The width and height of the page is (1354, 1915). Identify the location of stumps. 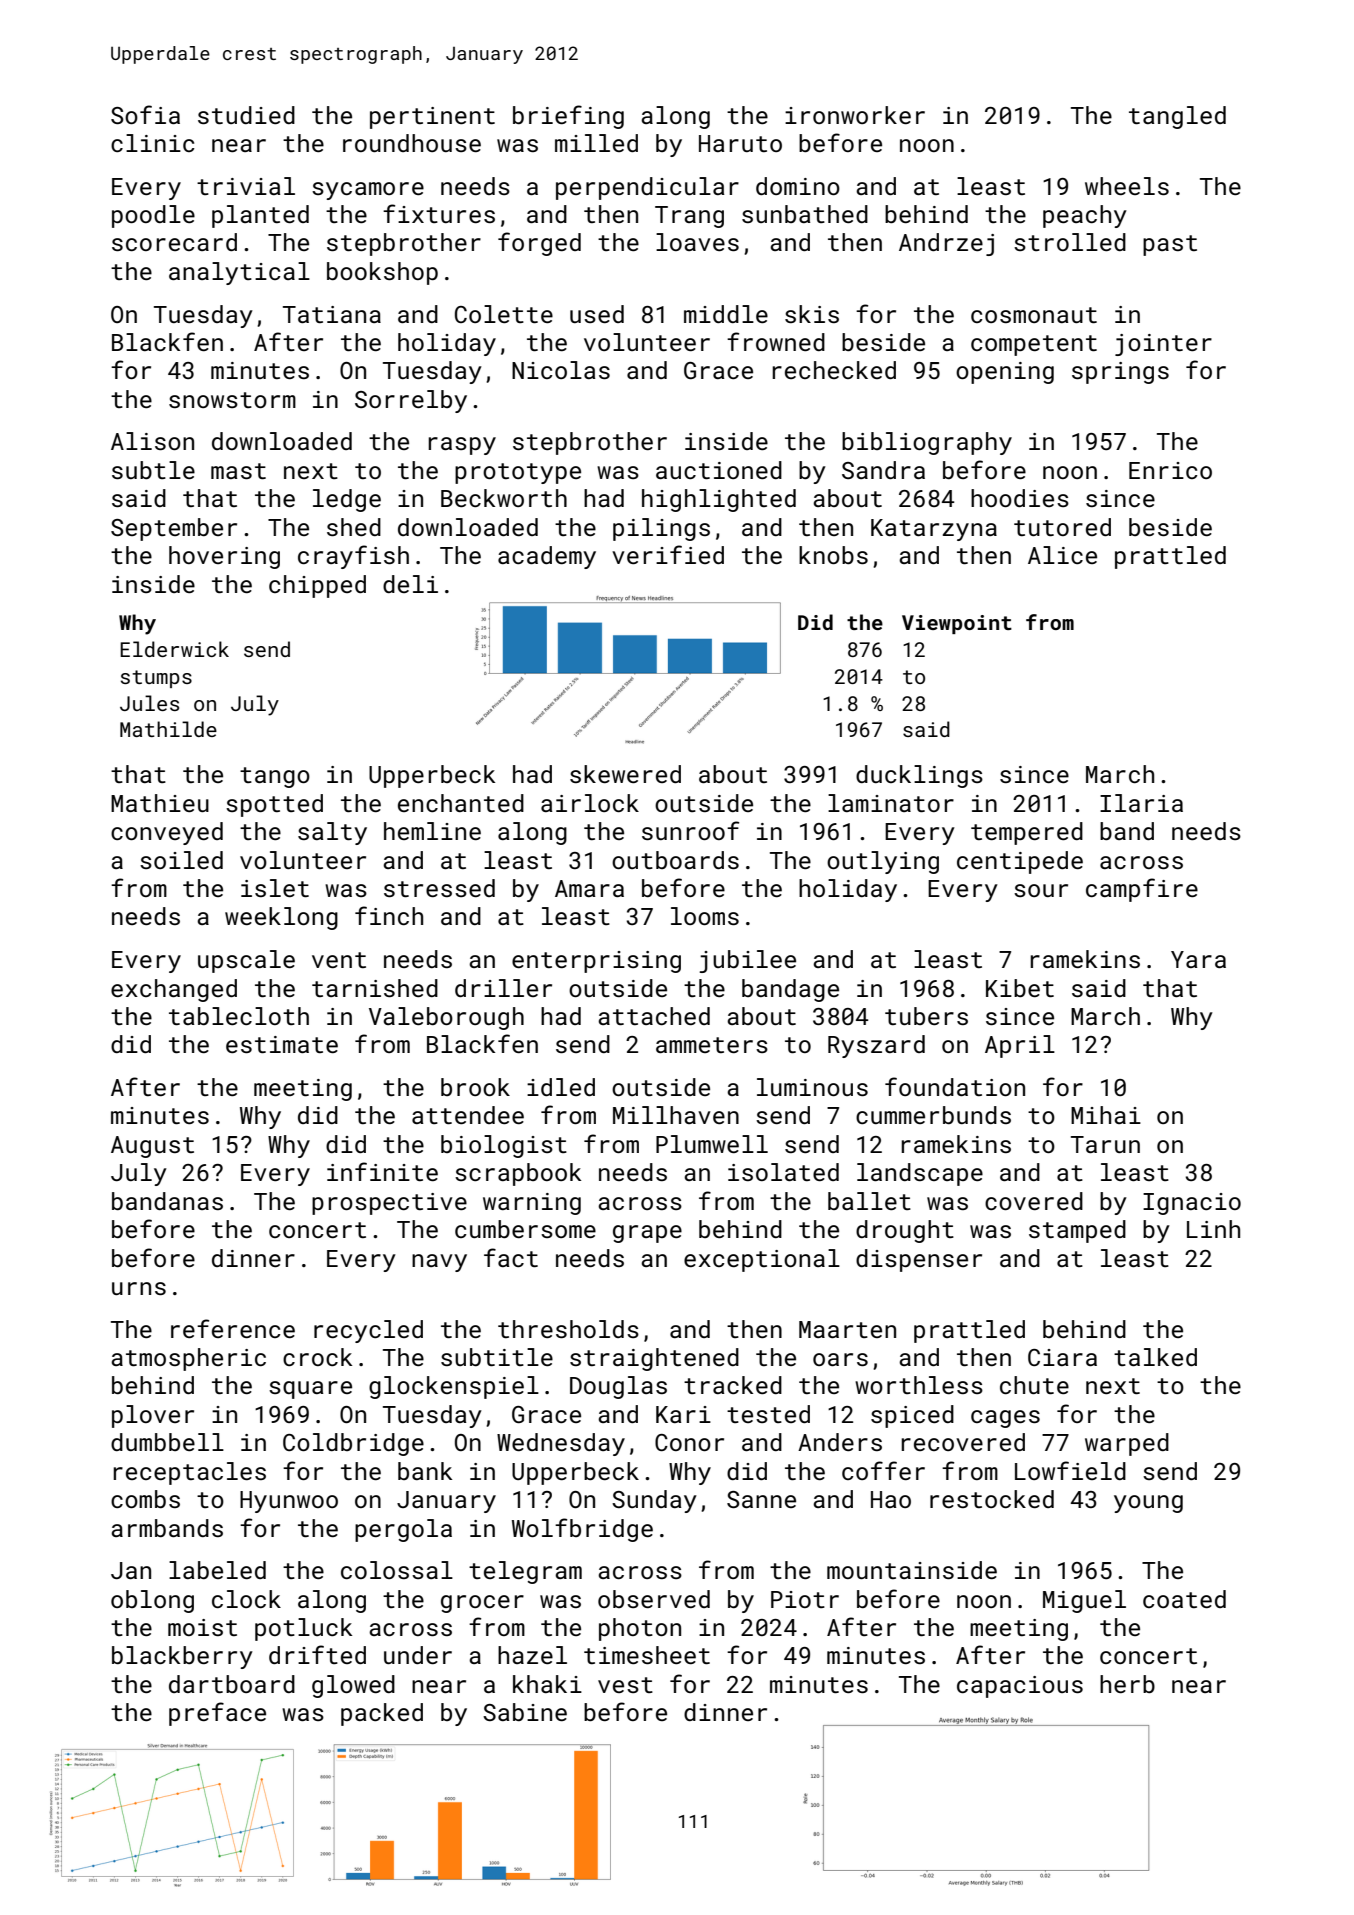
(156, 679).
